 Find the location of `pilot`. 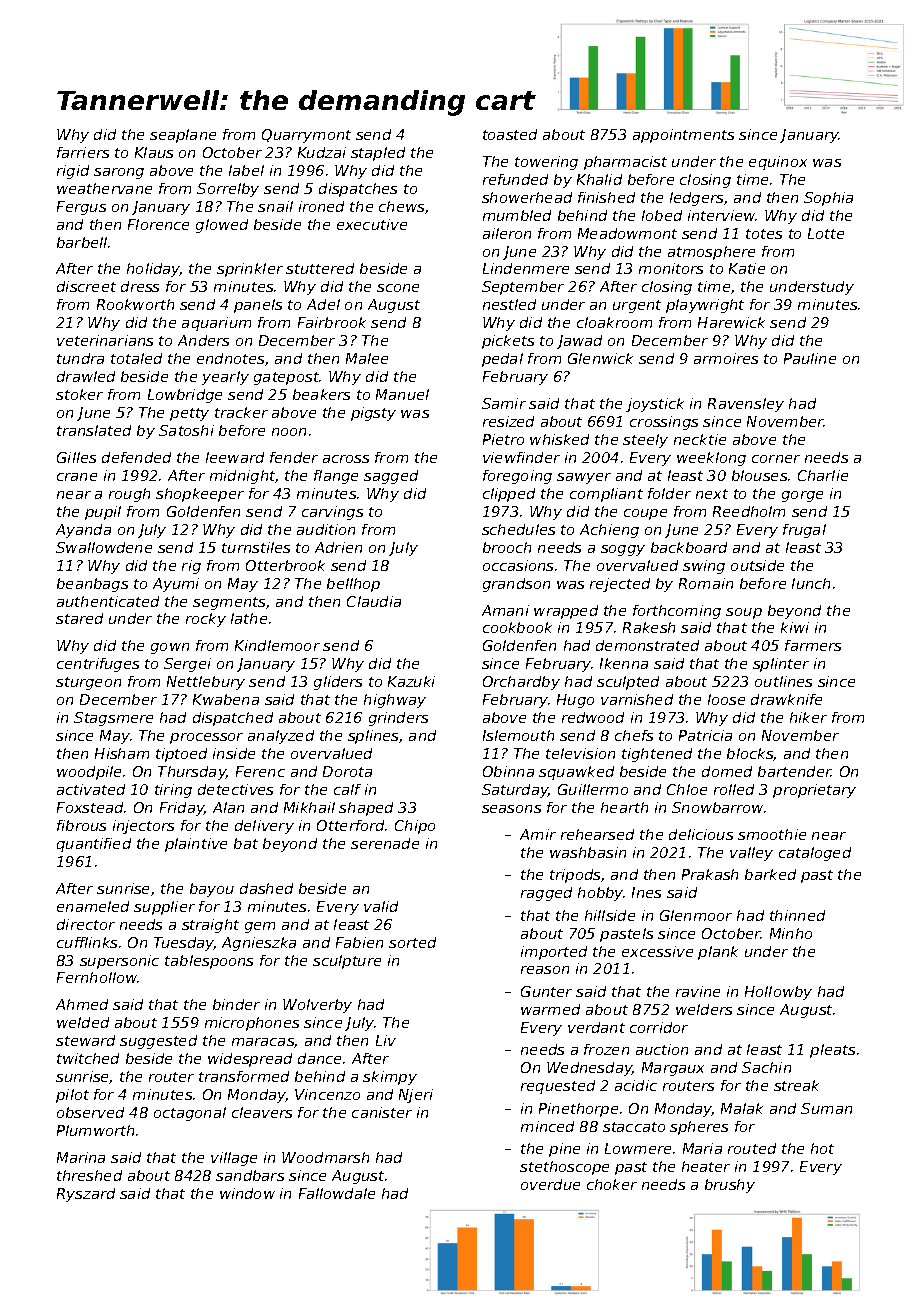

pilot is located at coordinates (72, 1096).
